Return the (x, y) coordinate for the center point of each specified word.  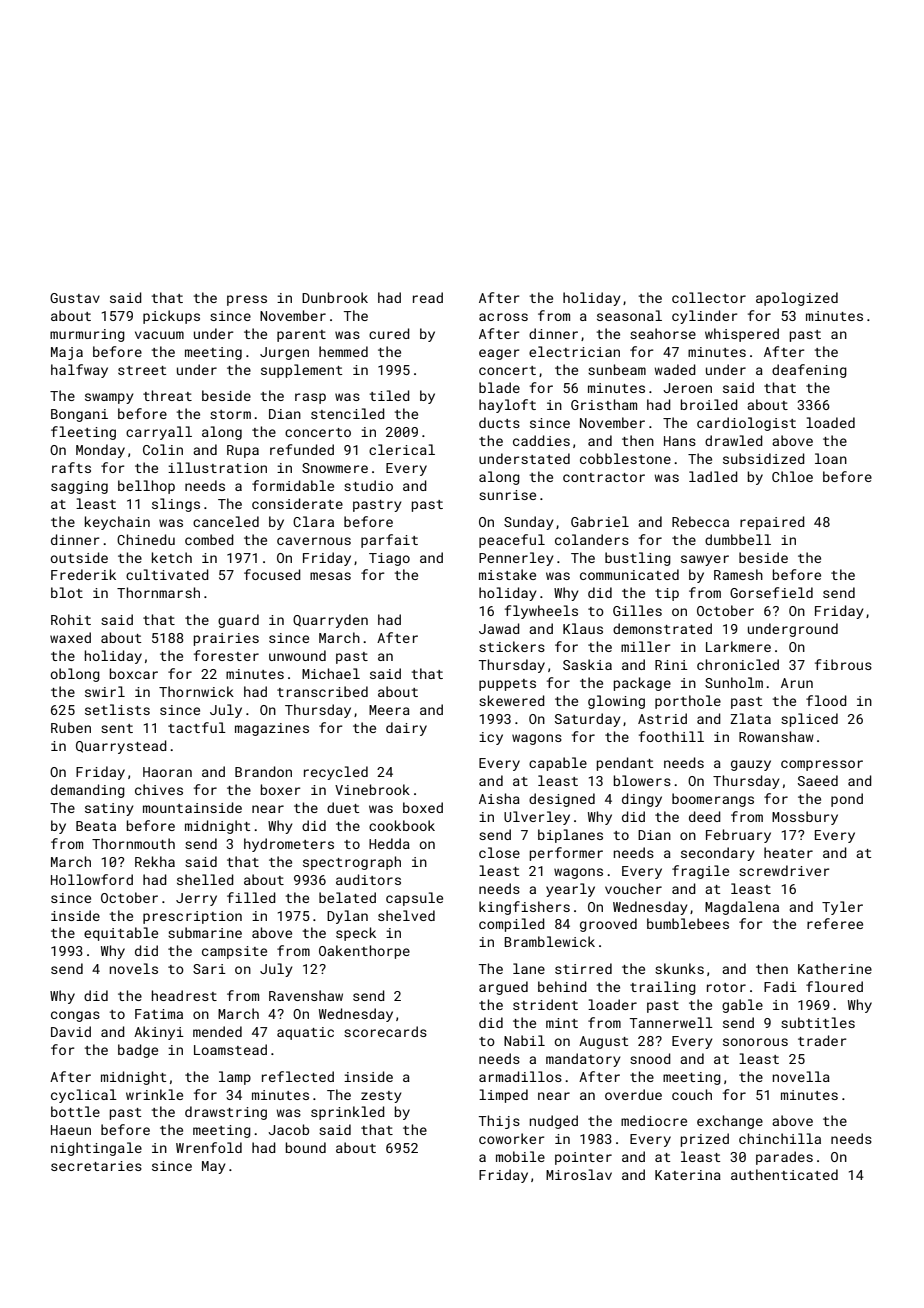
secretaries (96, 1166)
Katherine (835, 968)
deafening (809, 371)
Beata (96, 826)
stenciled (348, 413)
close (499, 852)
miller (646, 646)
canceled (226, 521)
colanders (592, 539)
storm (230, 414)
